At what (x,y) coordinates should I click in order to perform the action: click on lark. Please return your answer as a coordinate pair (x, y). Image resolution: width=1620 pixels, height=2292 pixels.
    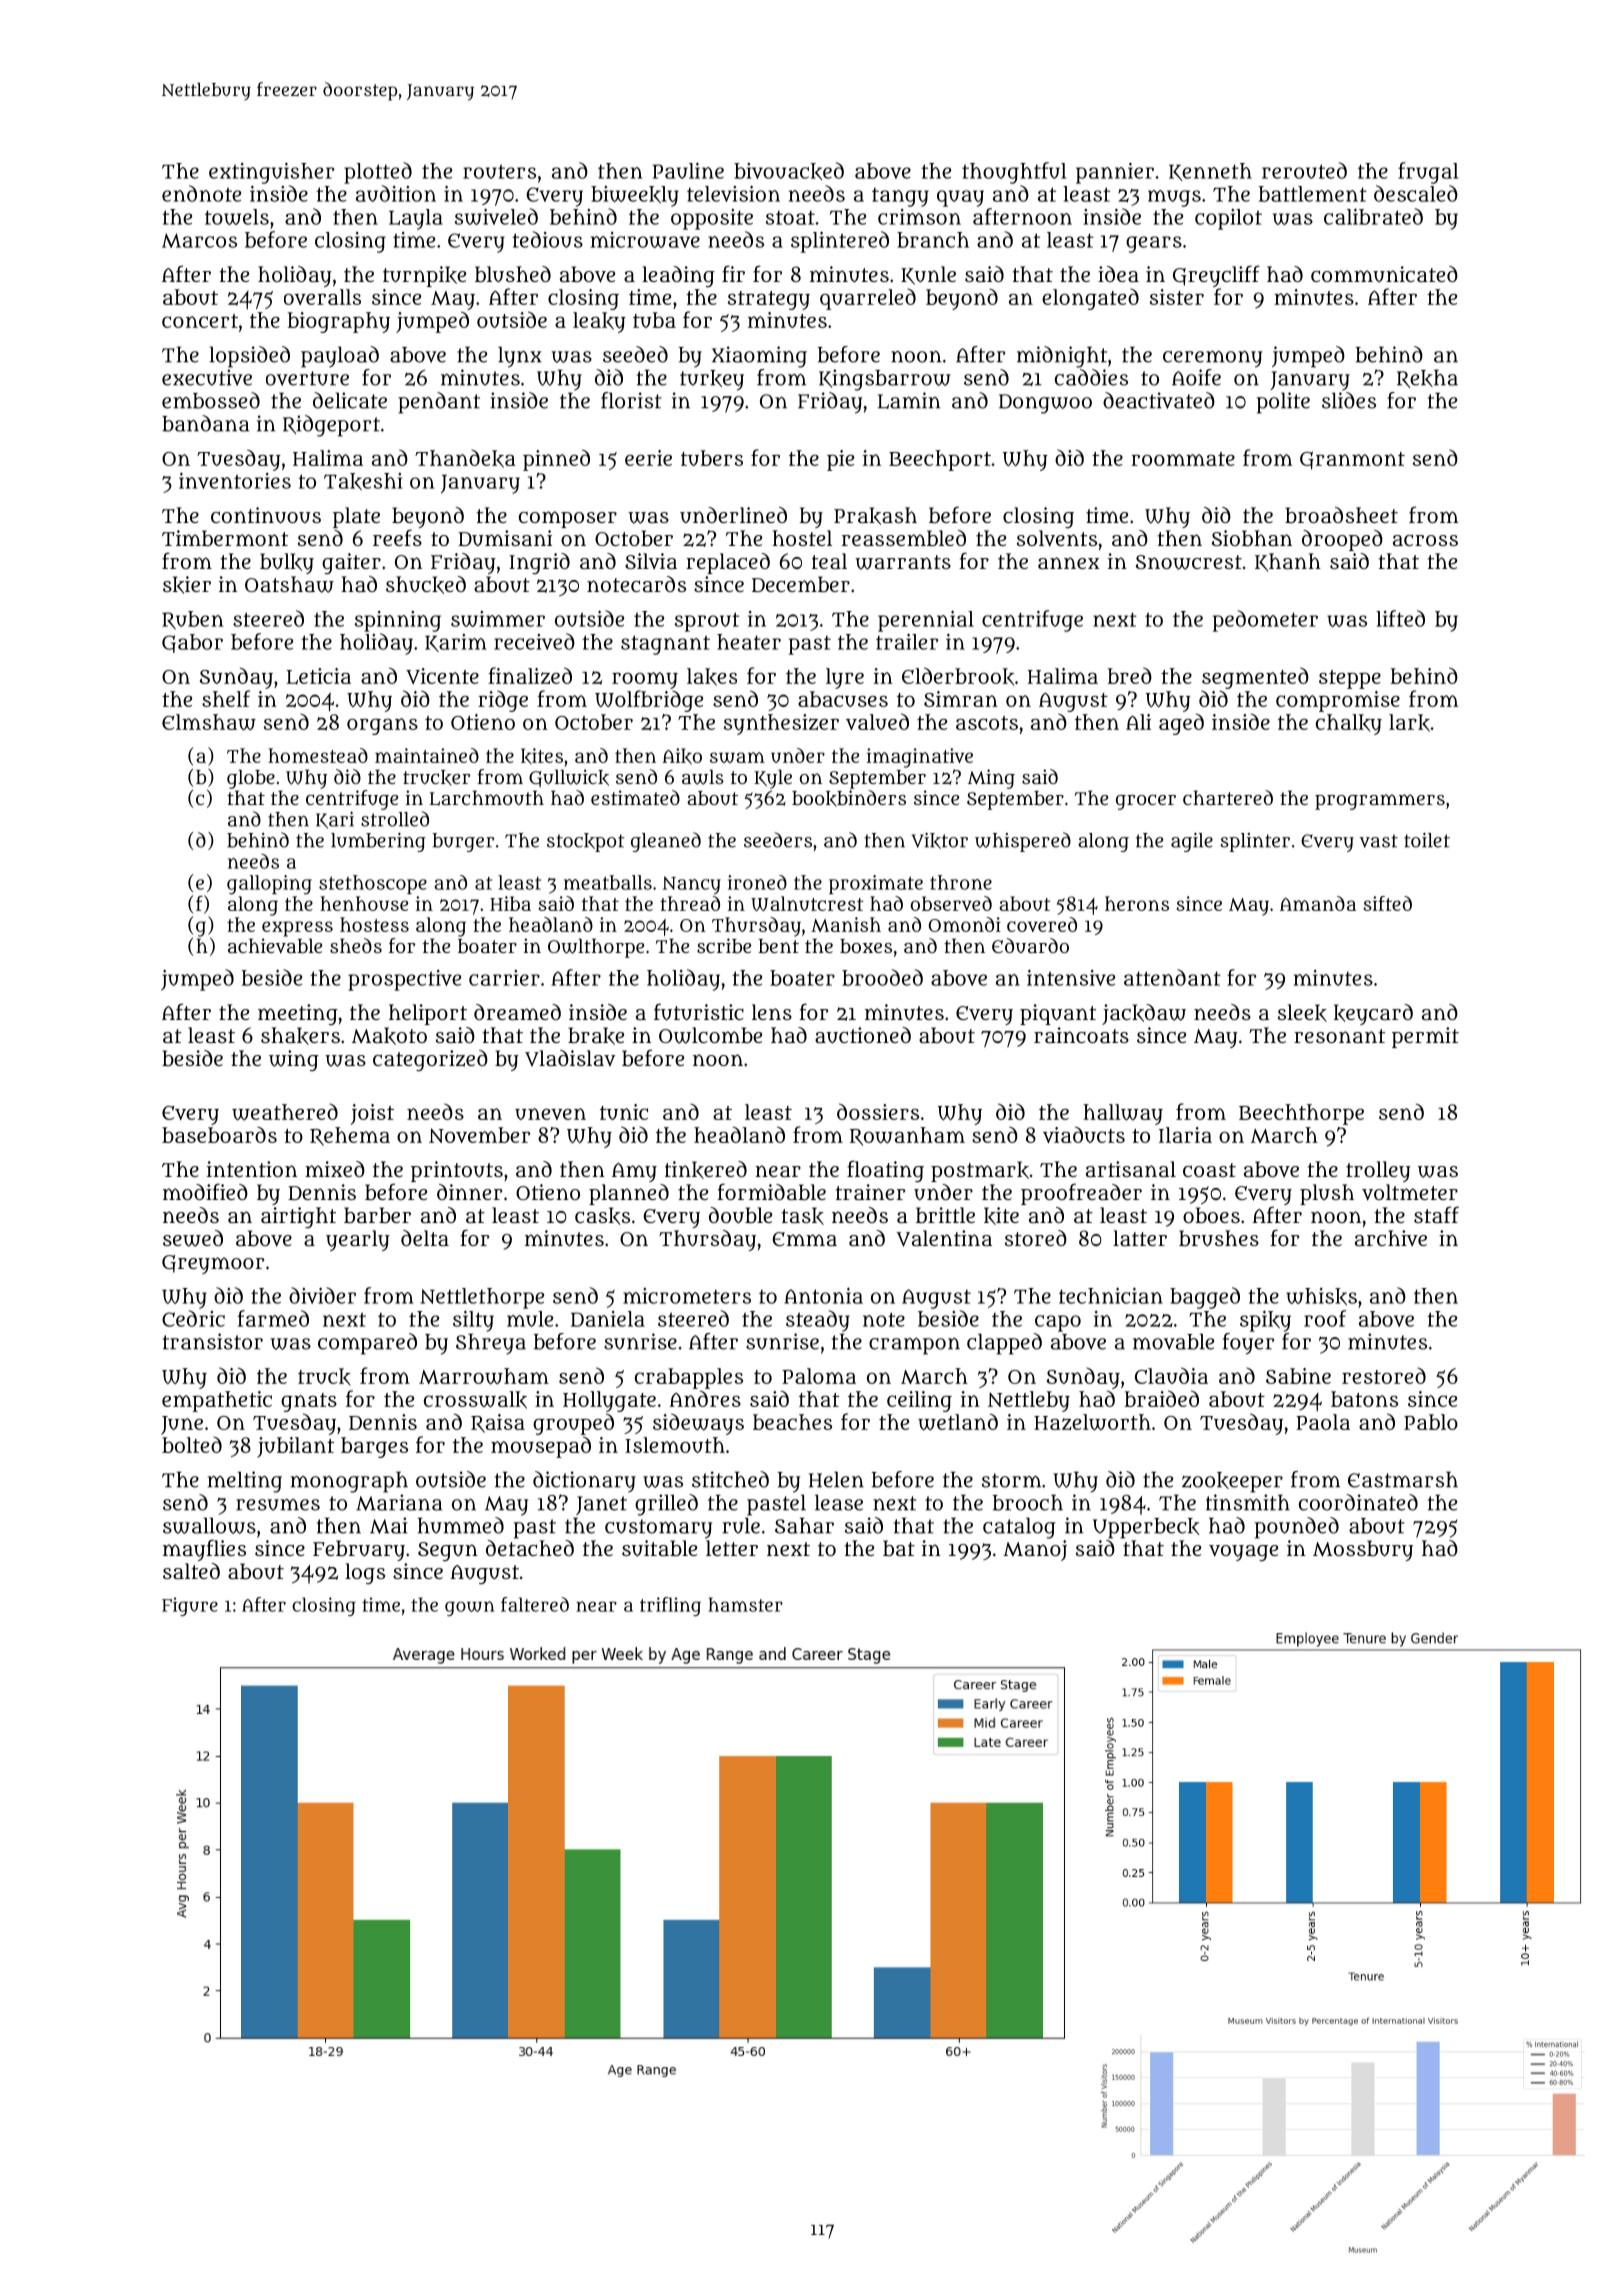
    Looking at the image, I should click on (1409, 723).
